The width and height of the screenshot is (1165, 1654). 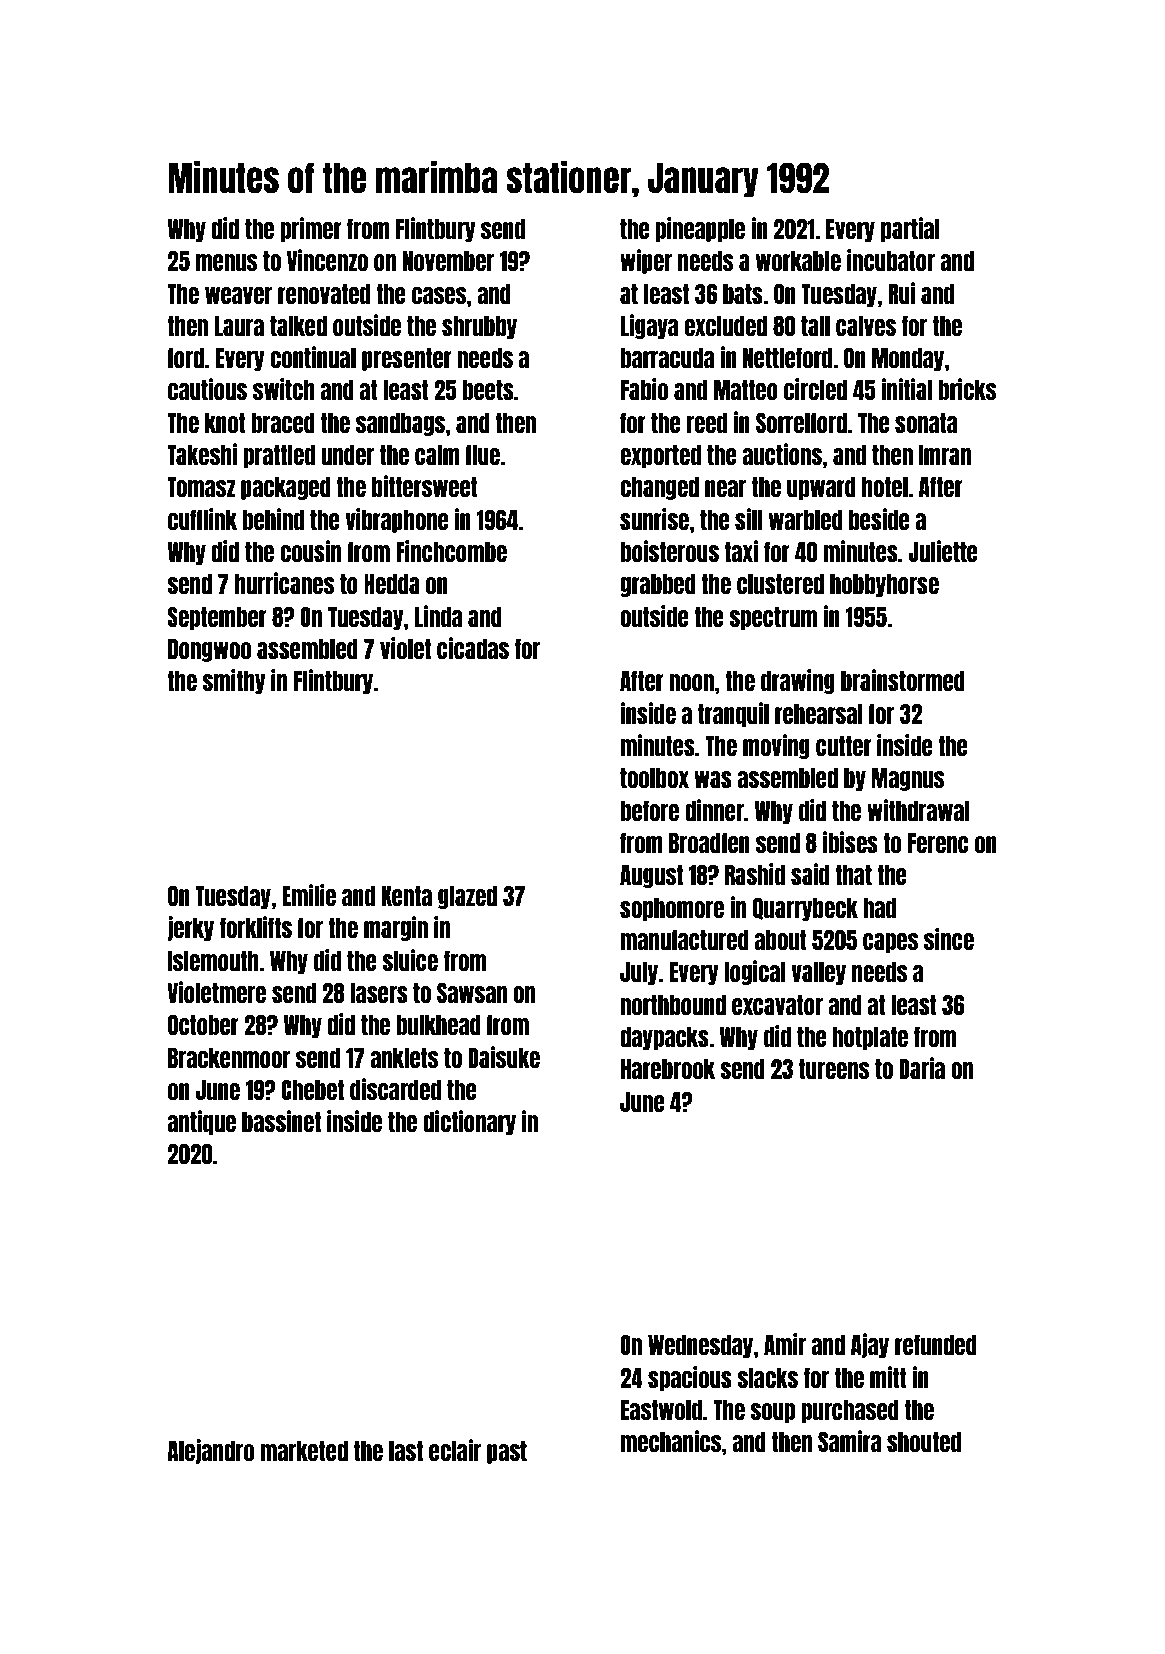 I want to click on menus, so click(x=226, y=262).
